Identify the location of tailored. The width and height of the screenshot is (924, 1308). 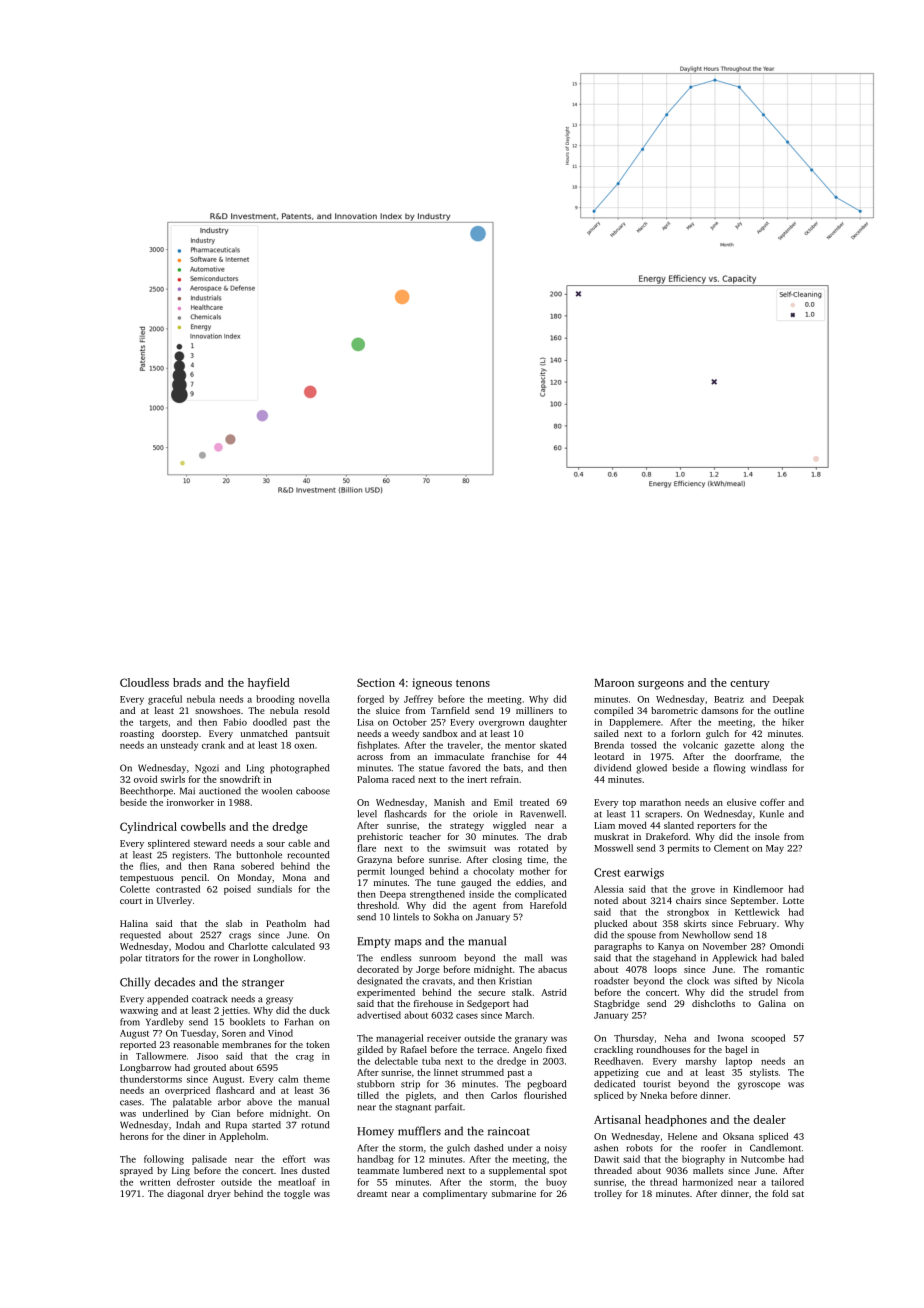
(787, 1182).
